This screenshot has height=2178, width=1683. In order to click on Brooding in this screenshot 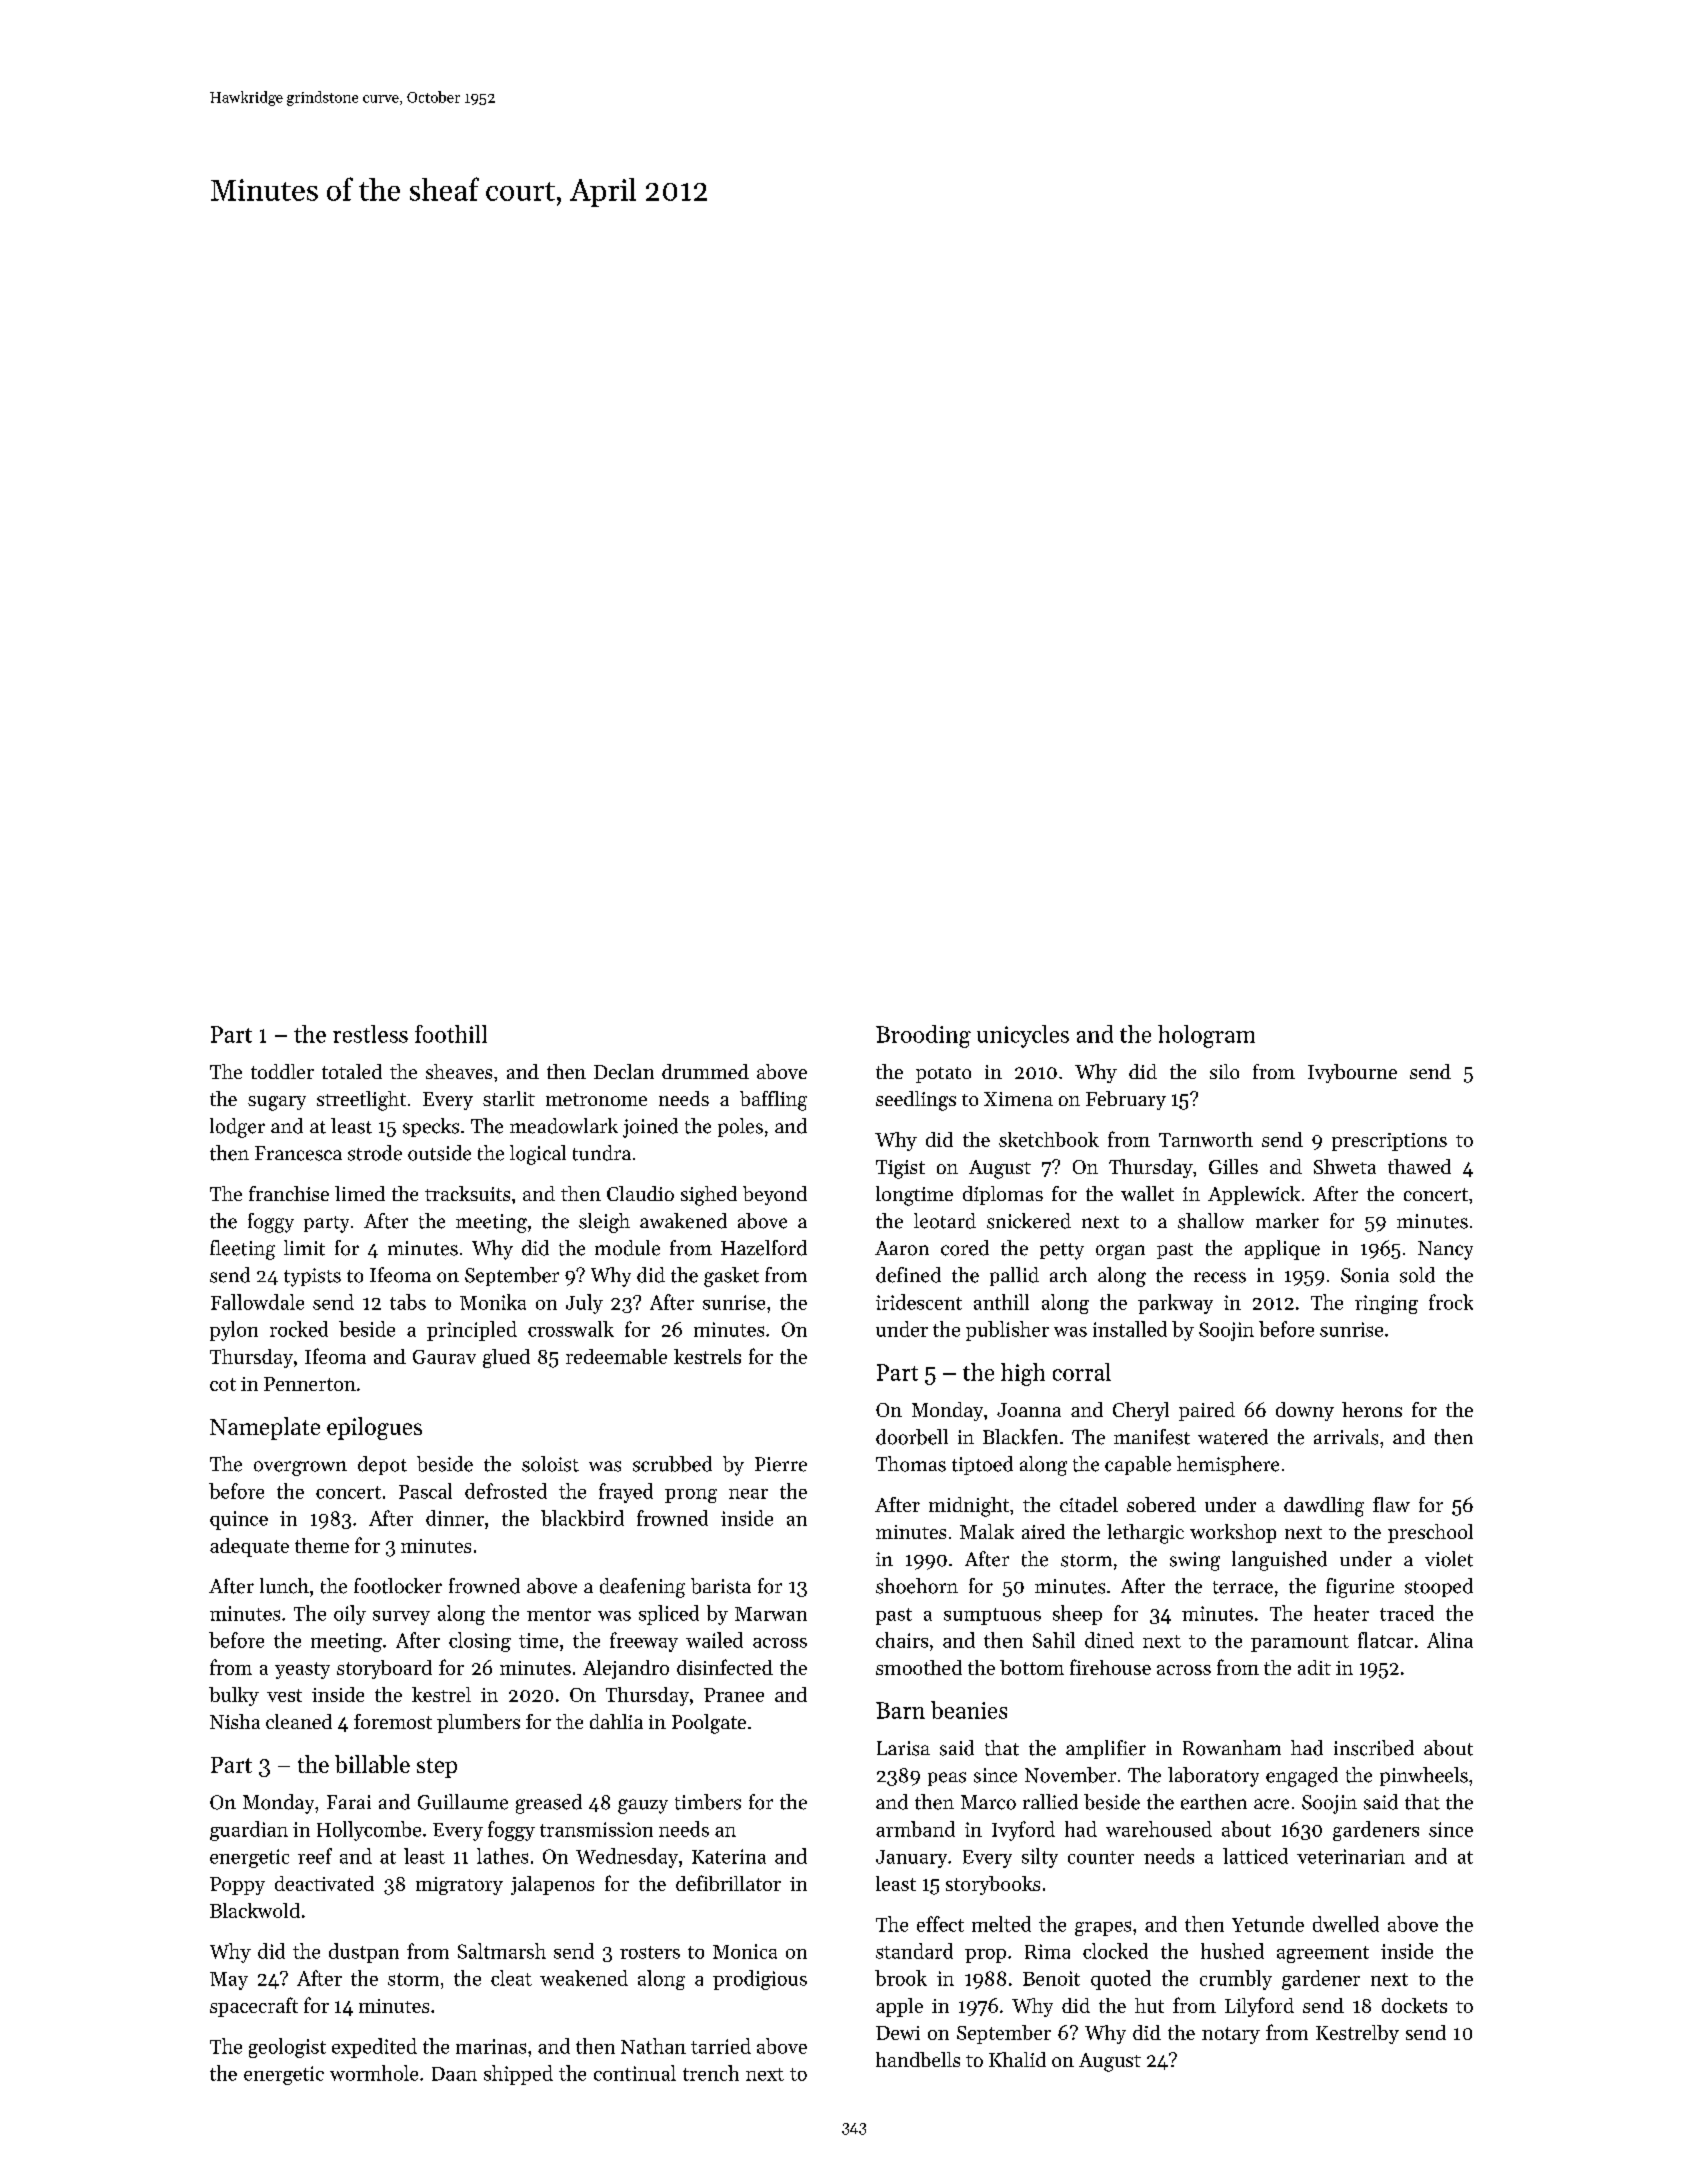, I will do `click(923, 1036)`.
